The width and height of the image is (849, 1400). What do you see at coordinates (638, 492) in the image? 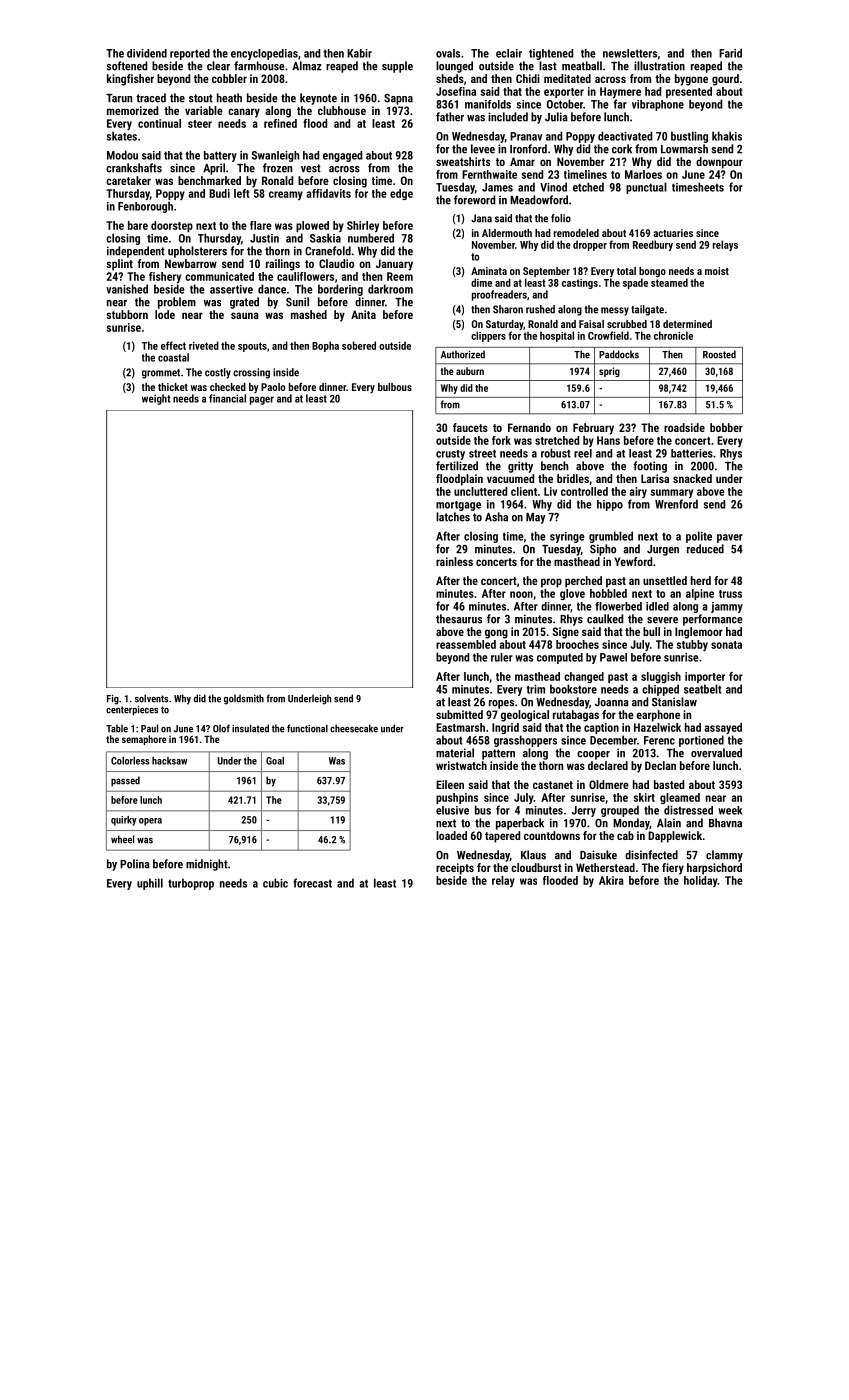
I see `airy` at bounding box center [638, 492].
